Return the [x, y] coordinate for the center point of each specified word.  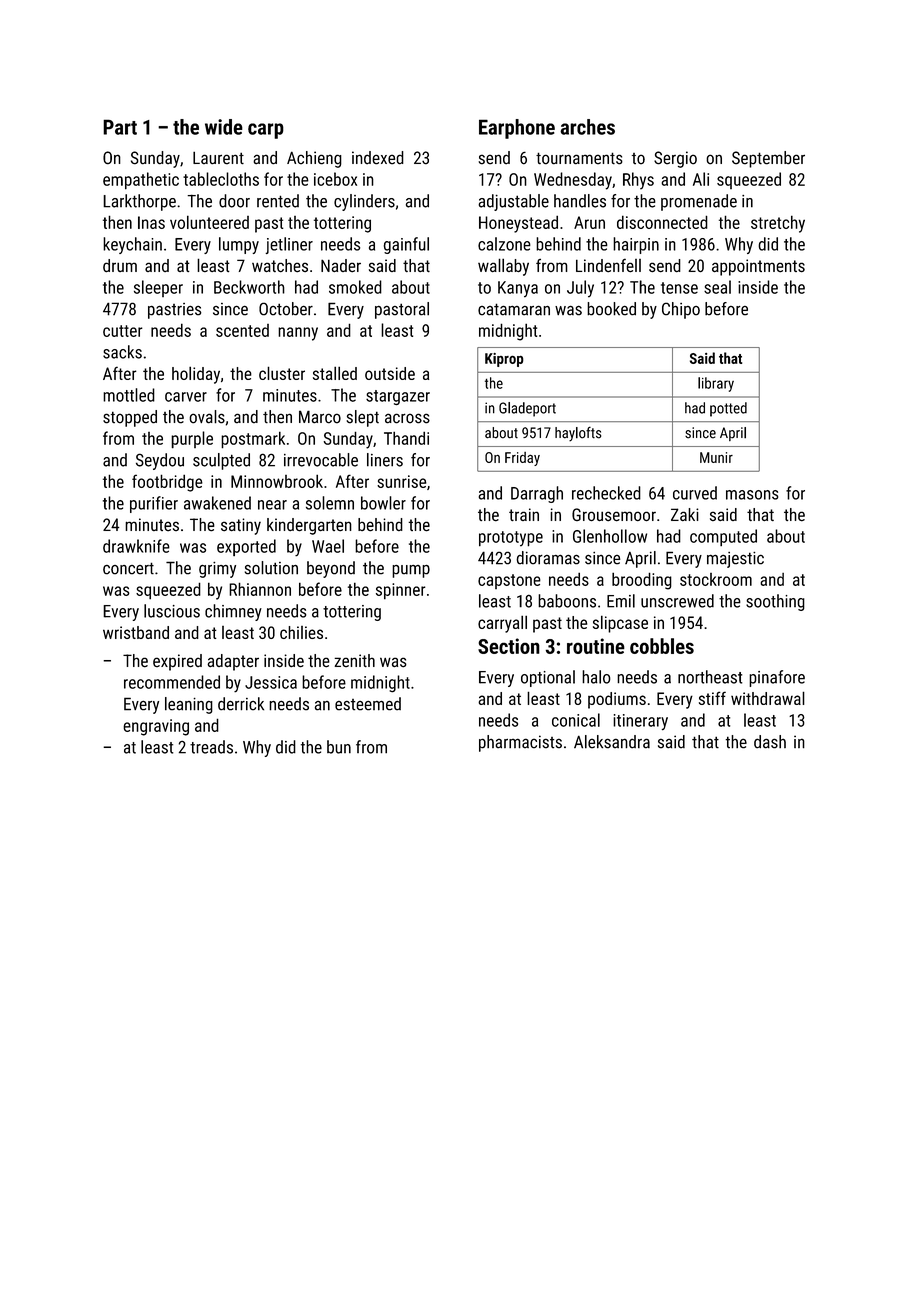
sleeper [158, 288]
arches [587, 127]
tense [679, 288]
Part [120, 127]
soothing [775, 602]
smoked [355, 287]
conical [576, 720]
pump [411, 571]
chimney [233, 612]
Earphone [517, 129]
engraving [156, 727]
